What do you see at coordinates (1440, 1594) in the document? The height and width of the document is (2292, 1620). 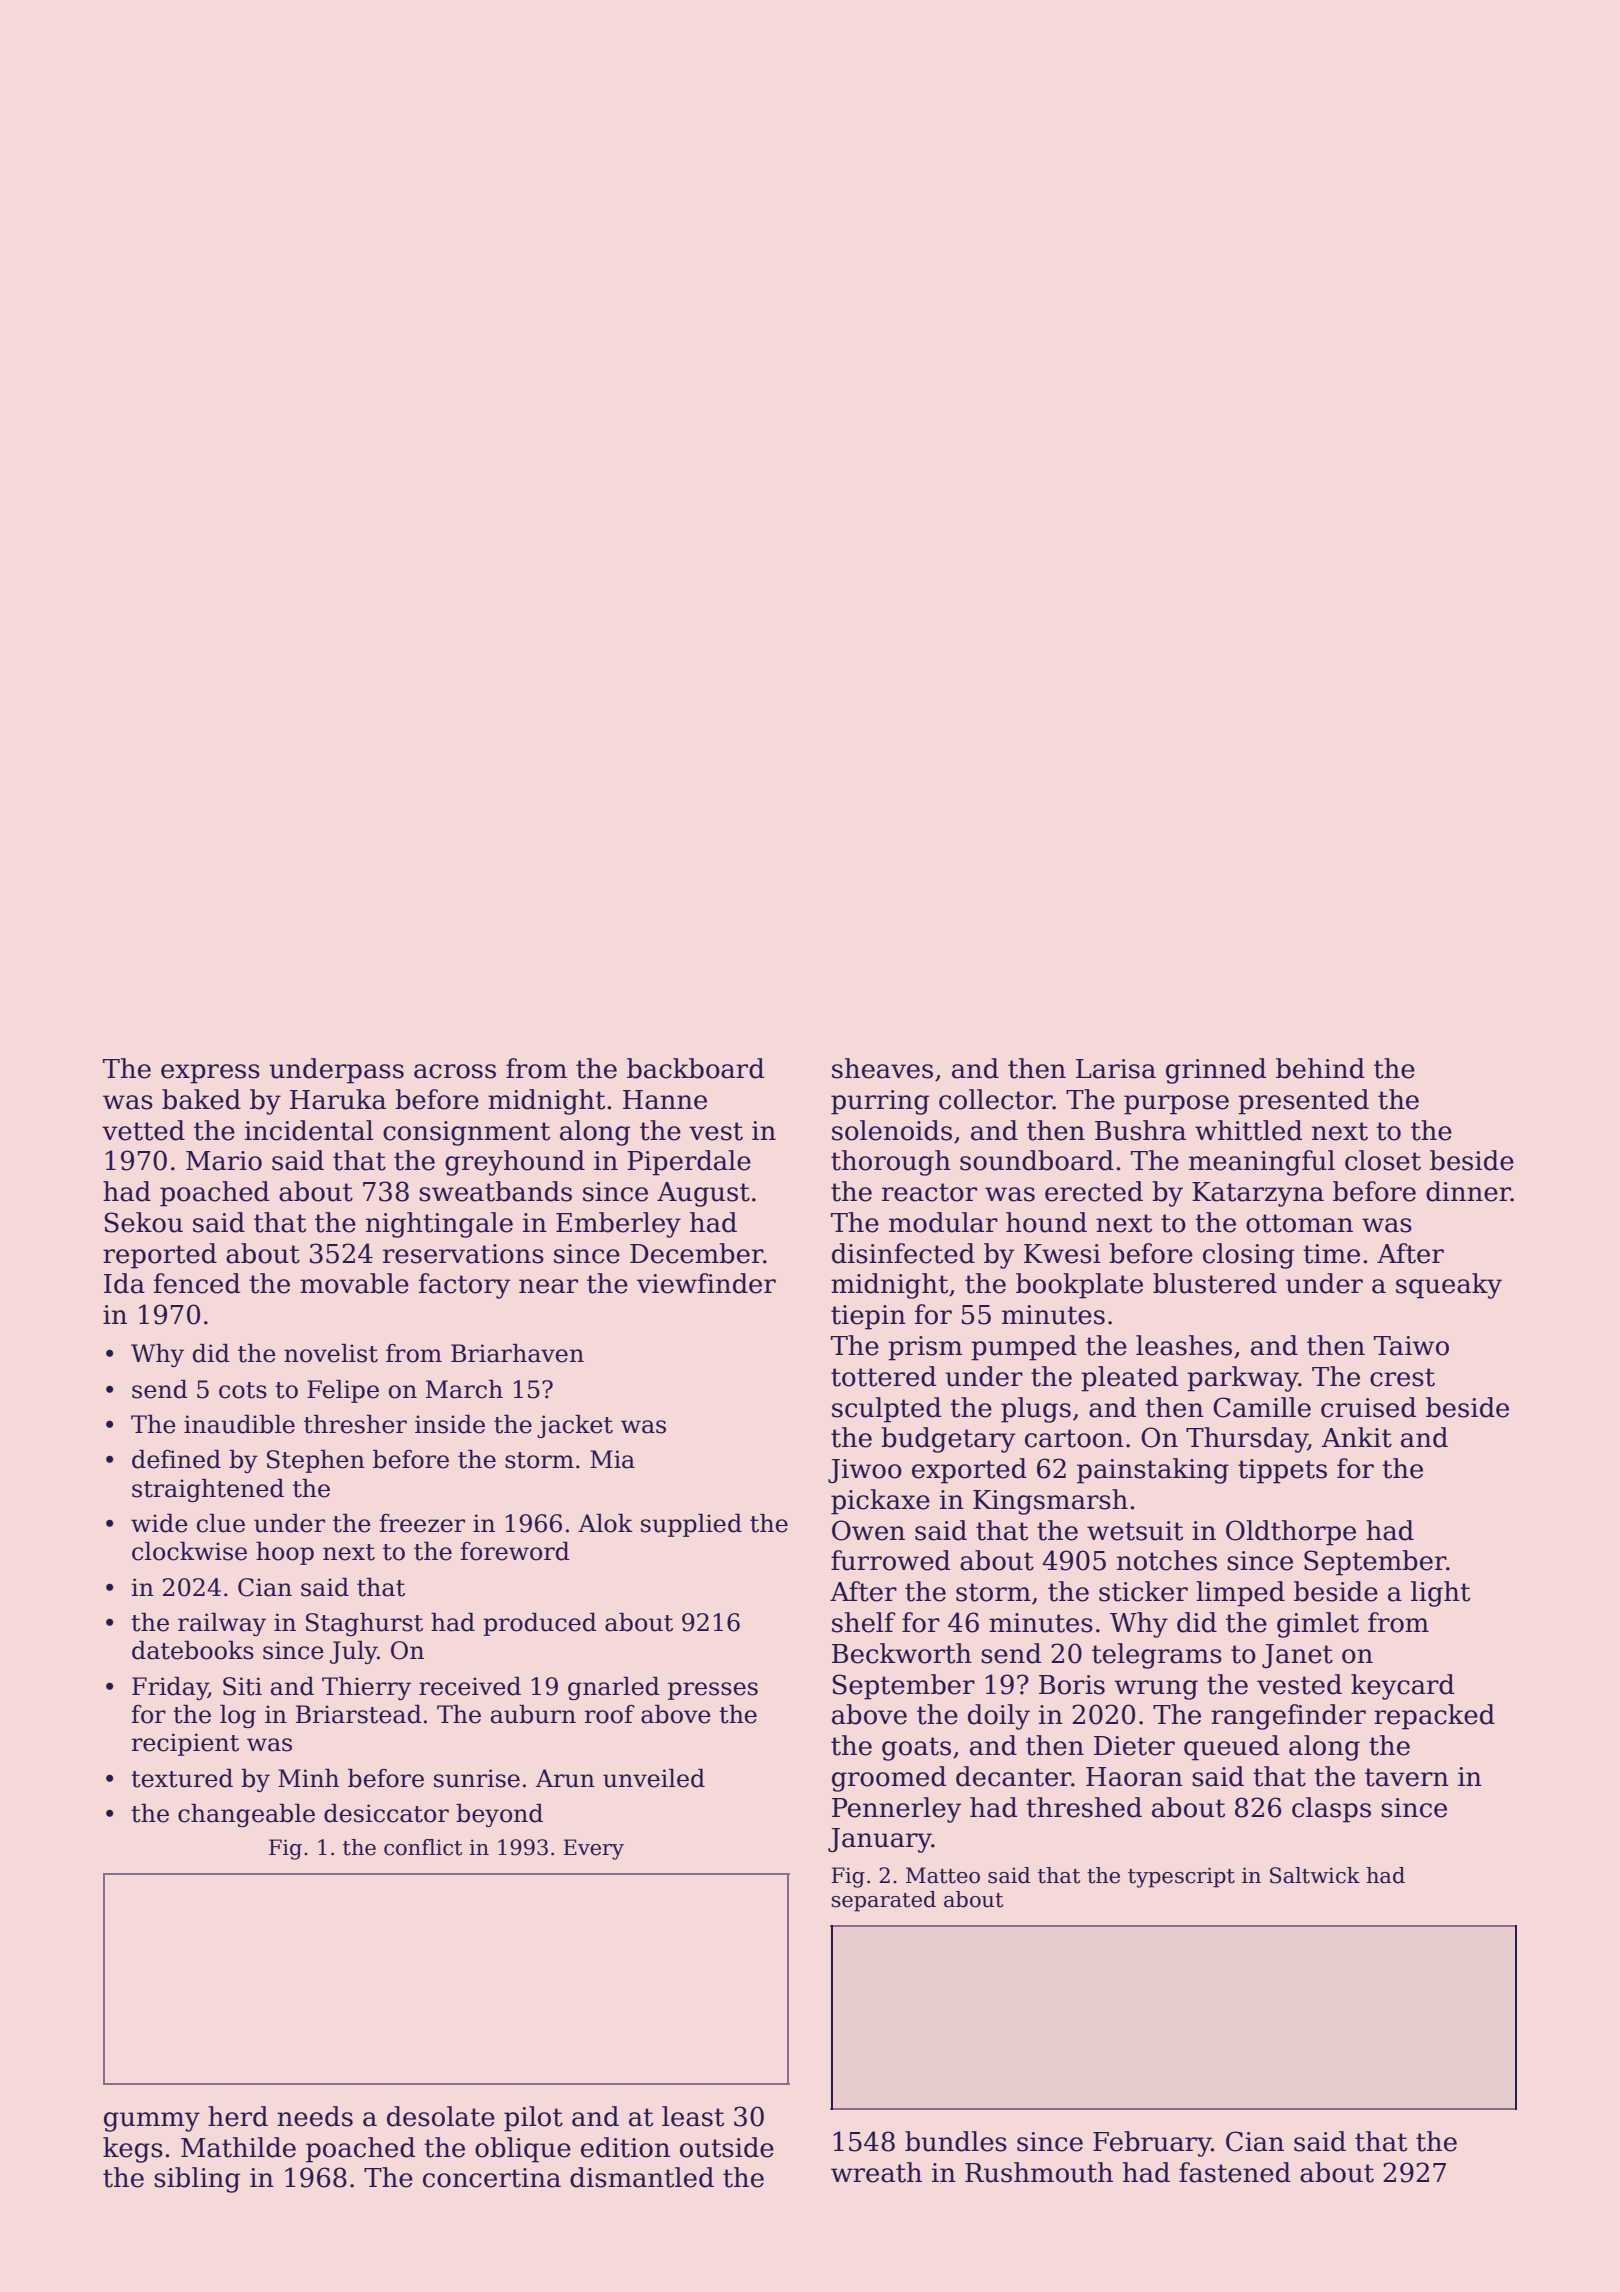 I see `light` at bounding box center [1440, 1594].
